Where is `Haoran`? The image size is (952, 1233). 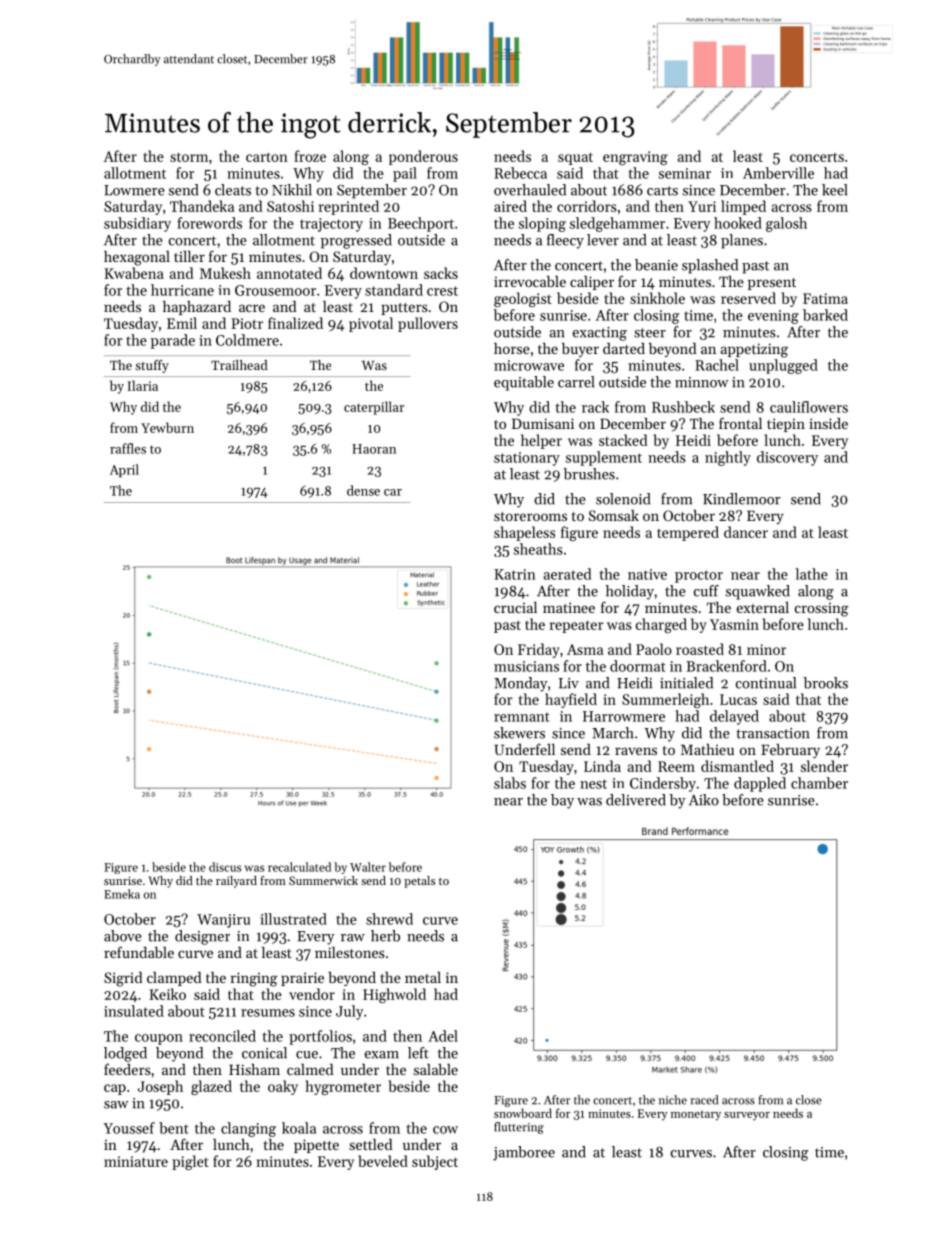 Haoran is located at coordinates (374, 449).
